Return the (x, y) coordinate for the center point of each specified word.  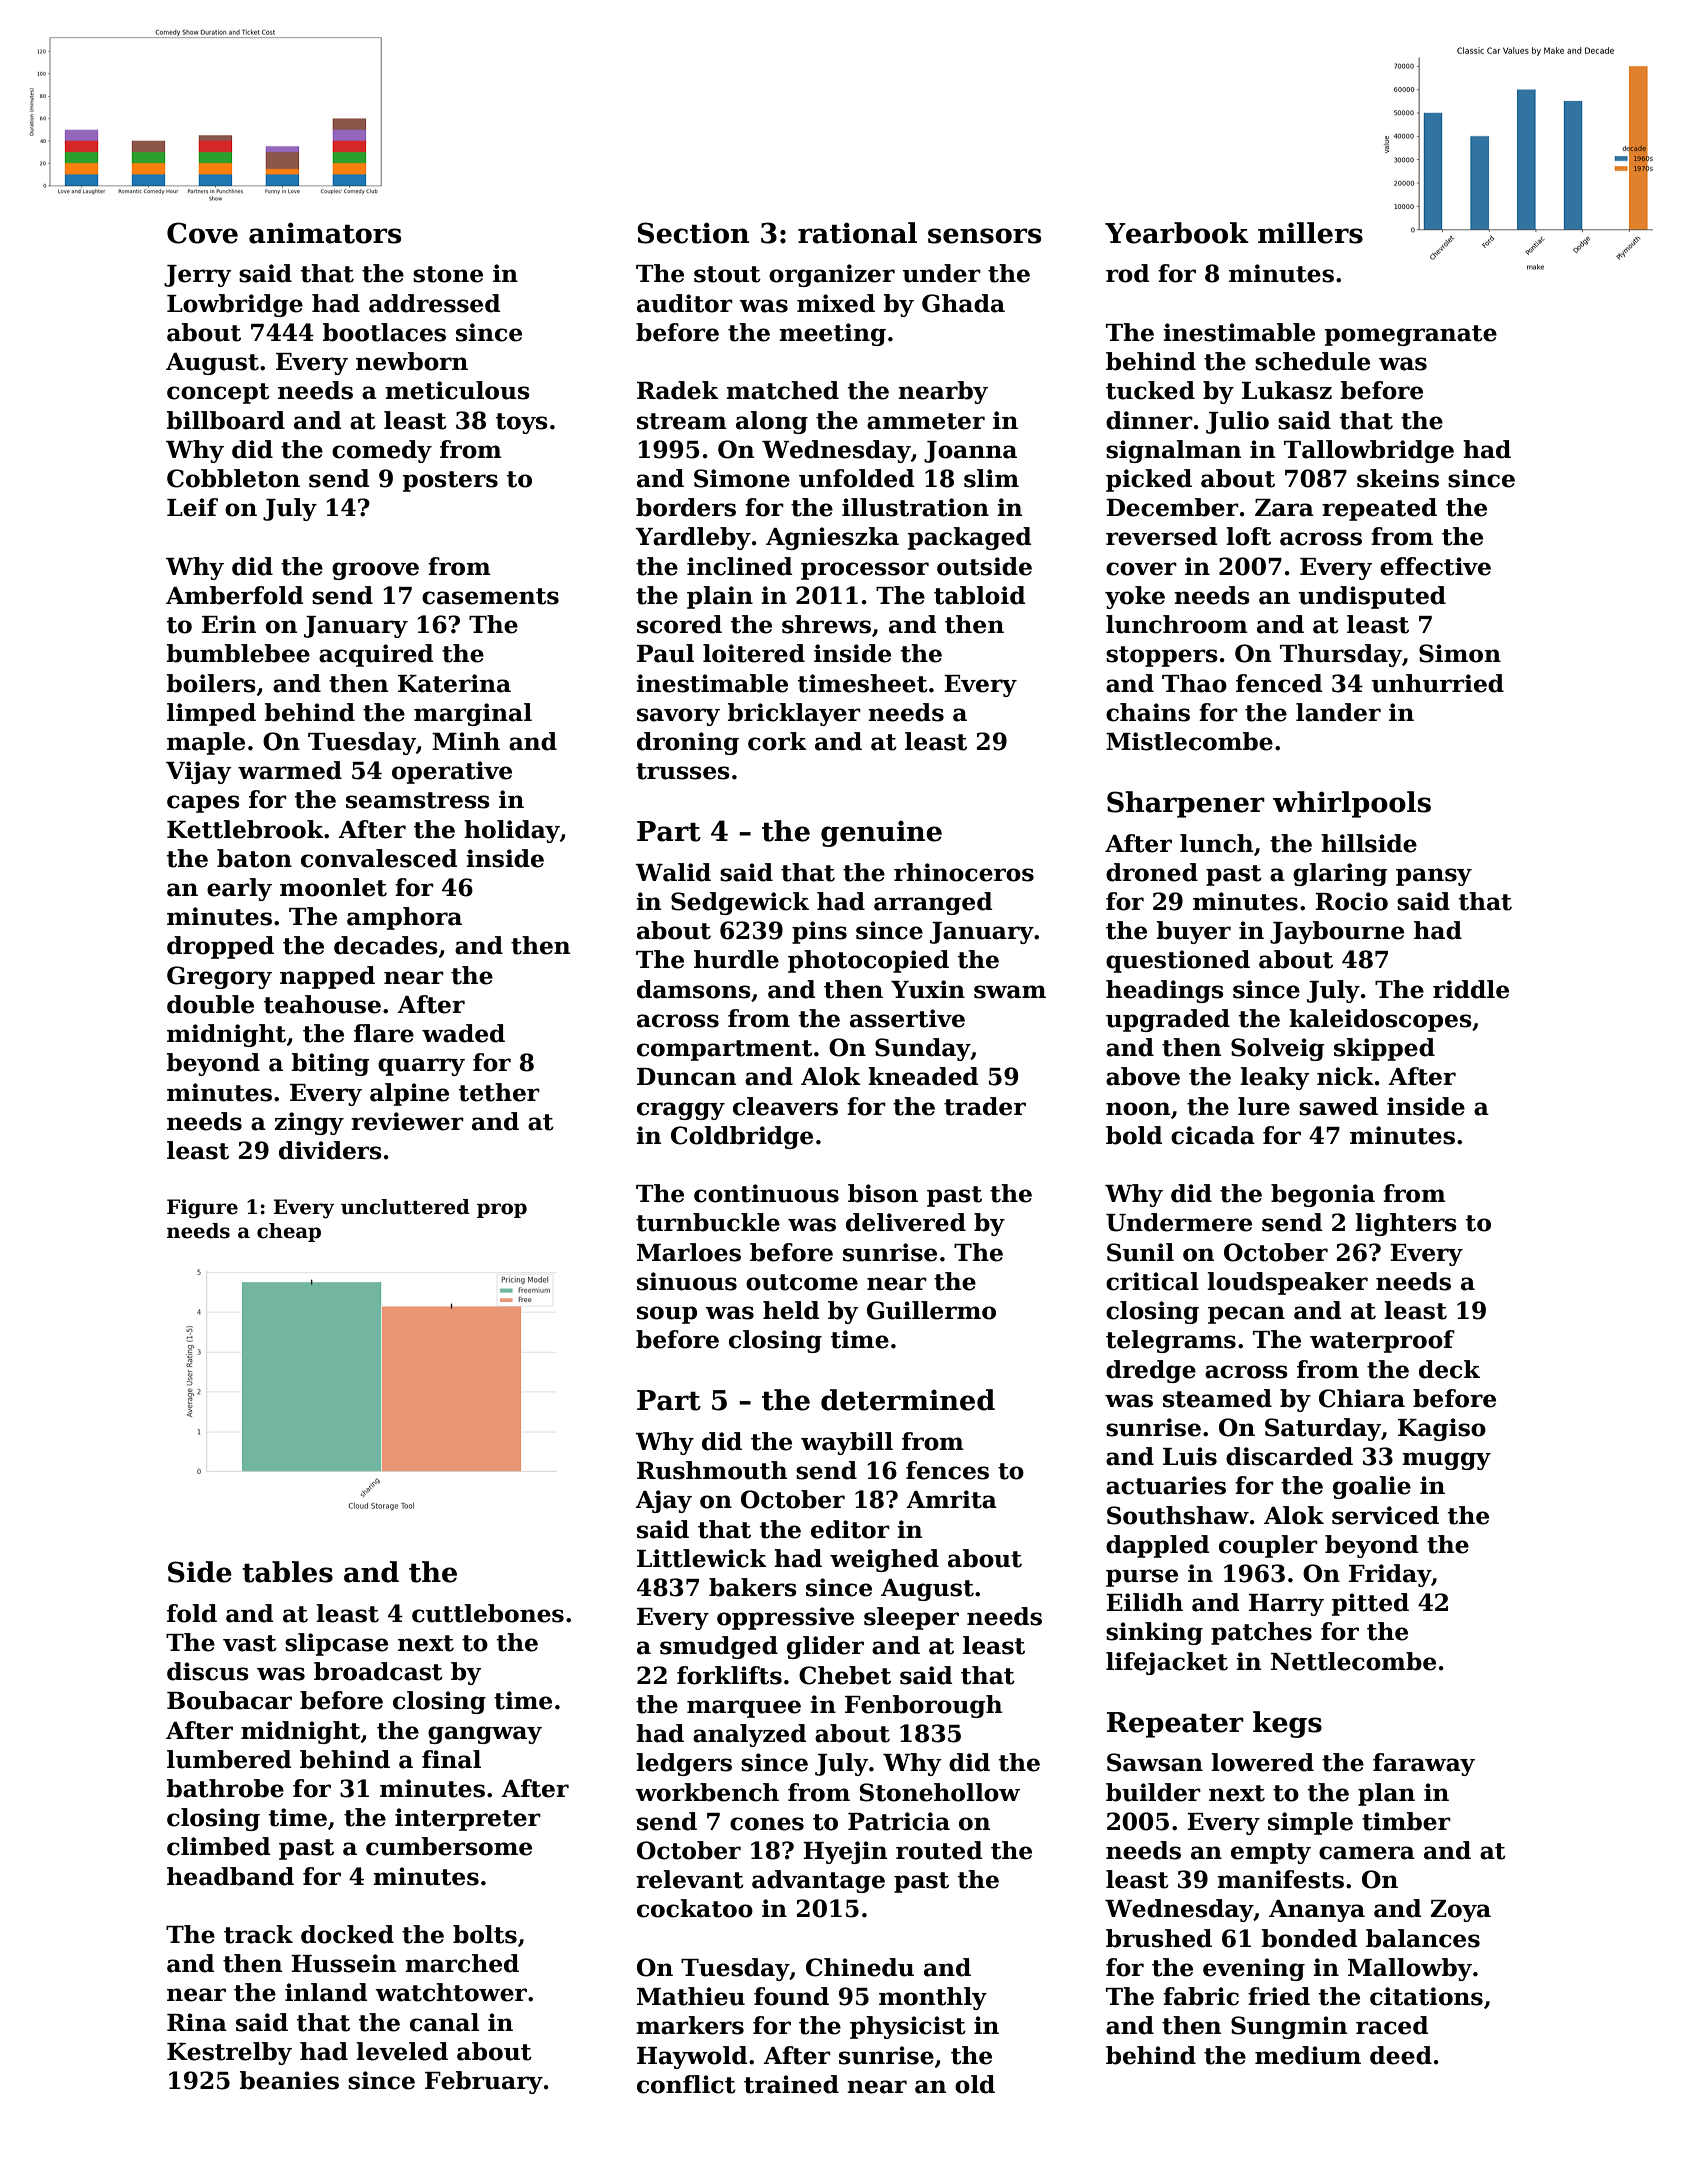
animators (325, 233)
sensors (984, 236)
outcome (802, 1282)
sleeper (911, 1618)
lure (1264, 1106)
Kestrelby (229, 2053)
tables (287, 1572)
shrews (826, 624)
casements (490, 596)
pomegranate (1411, 335)
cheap (289, 1232)
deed (1401, 2055)
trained (791, 2084)
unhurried (1438, 683)
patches (1261, 1633)
